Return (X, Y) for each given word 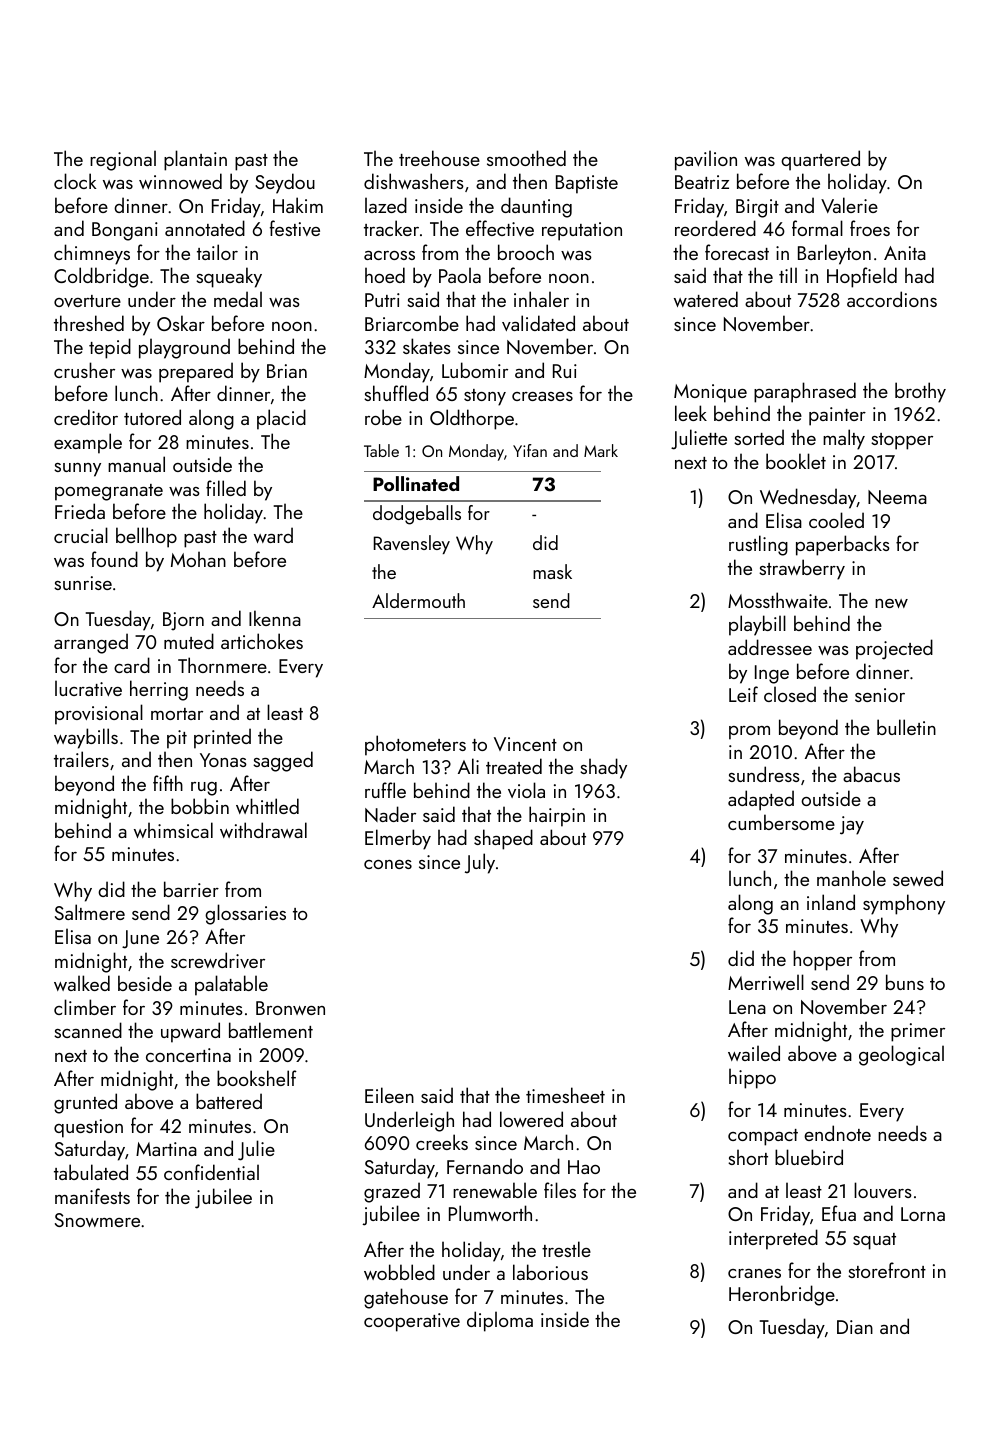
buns (905, 982)
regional (123, 160)
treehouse (439, 158)
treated (514, 766)
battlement (271, 1030)
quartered (820, 160)
